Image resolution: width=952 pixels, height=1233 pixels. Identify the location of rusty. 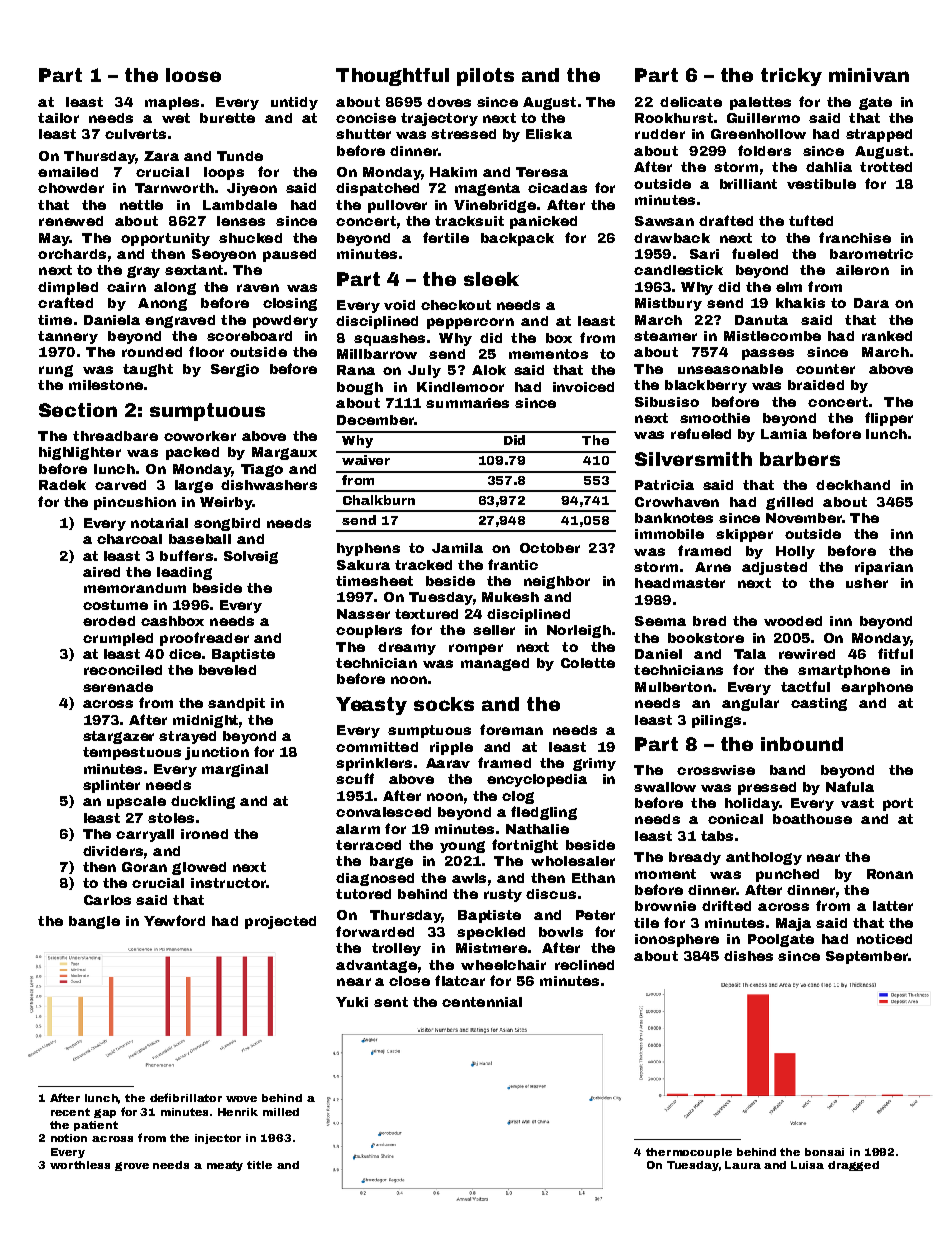
(503, 895).
